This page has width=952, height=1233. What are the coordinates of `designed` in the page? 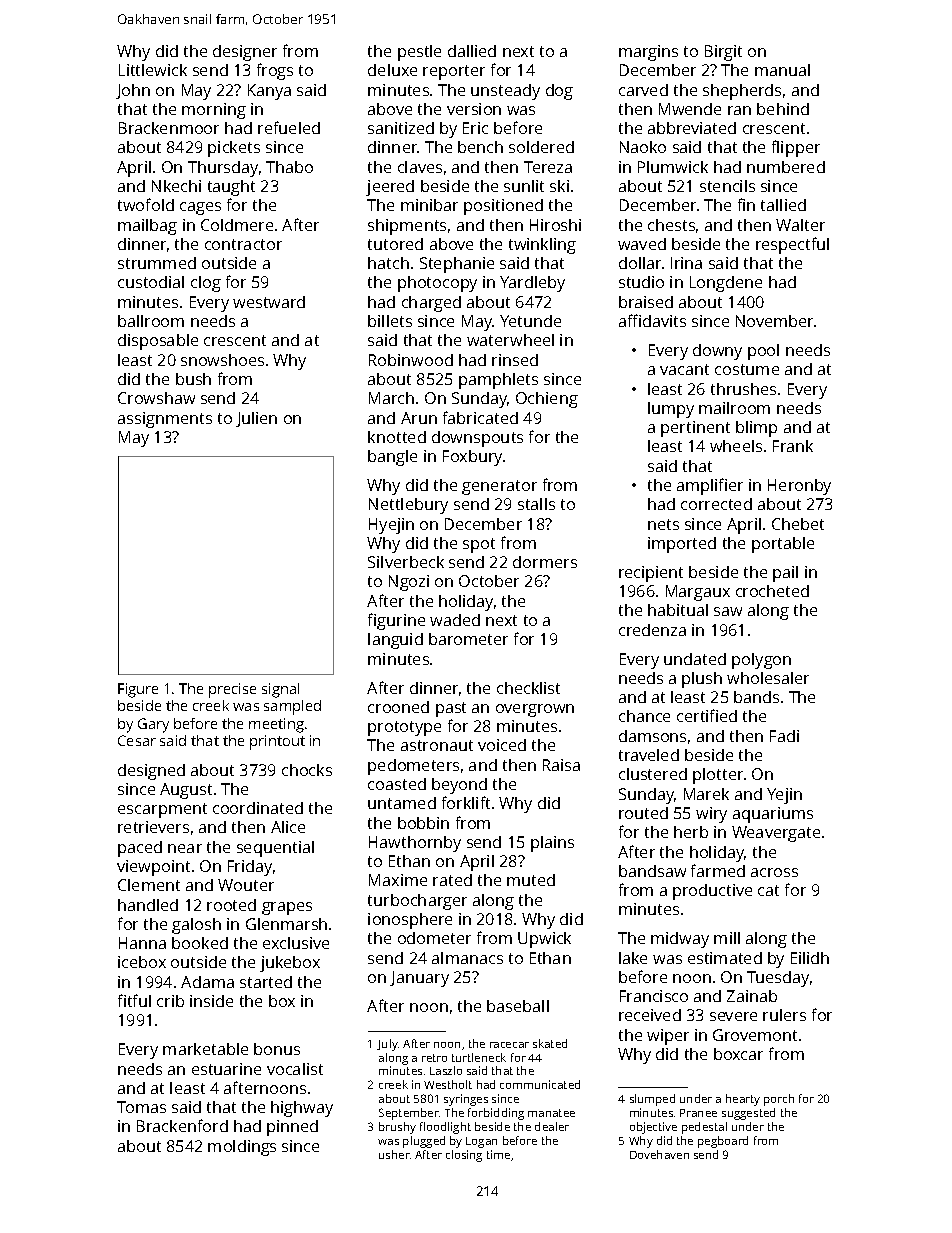 It's located at (151, 772).
